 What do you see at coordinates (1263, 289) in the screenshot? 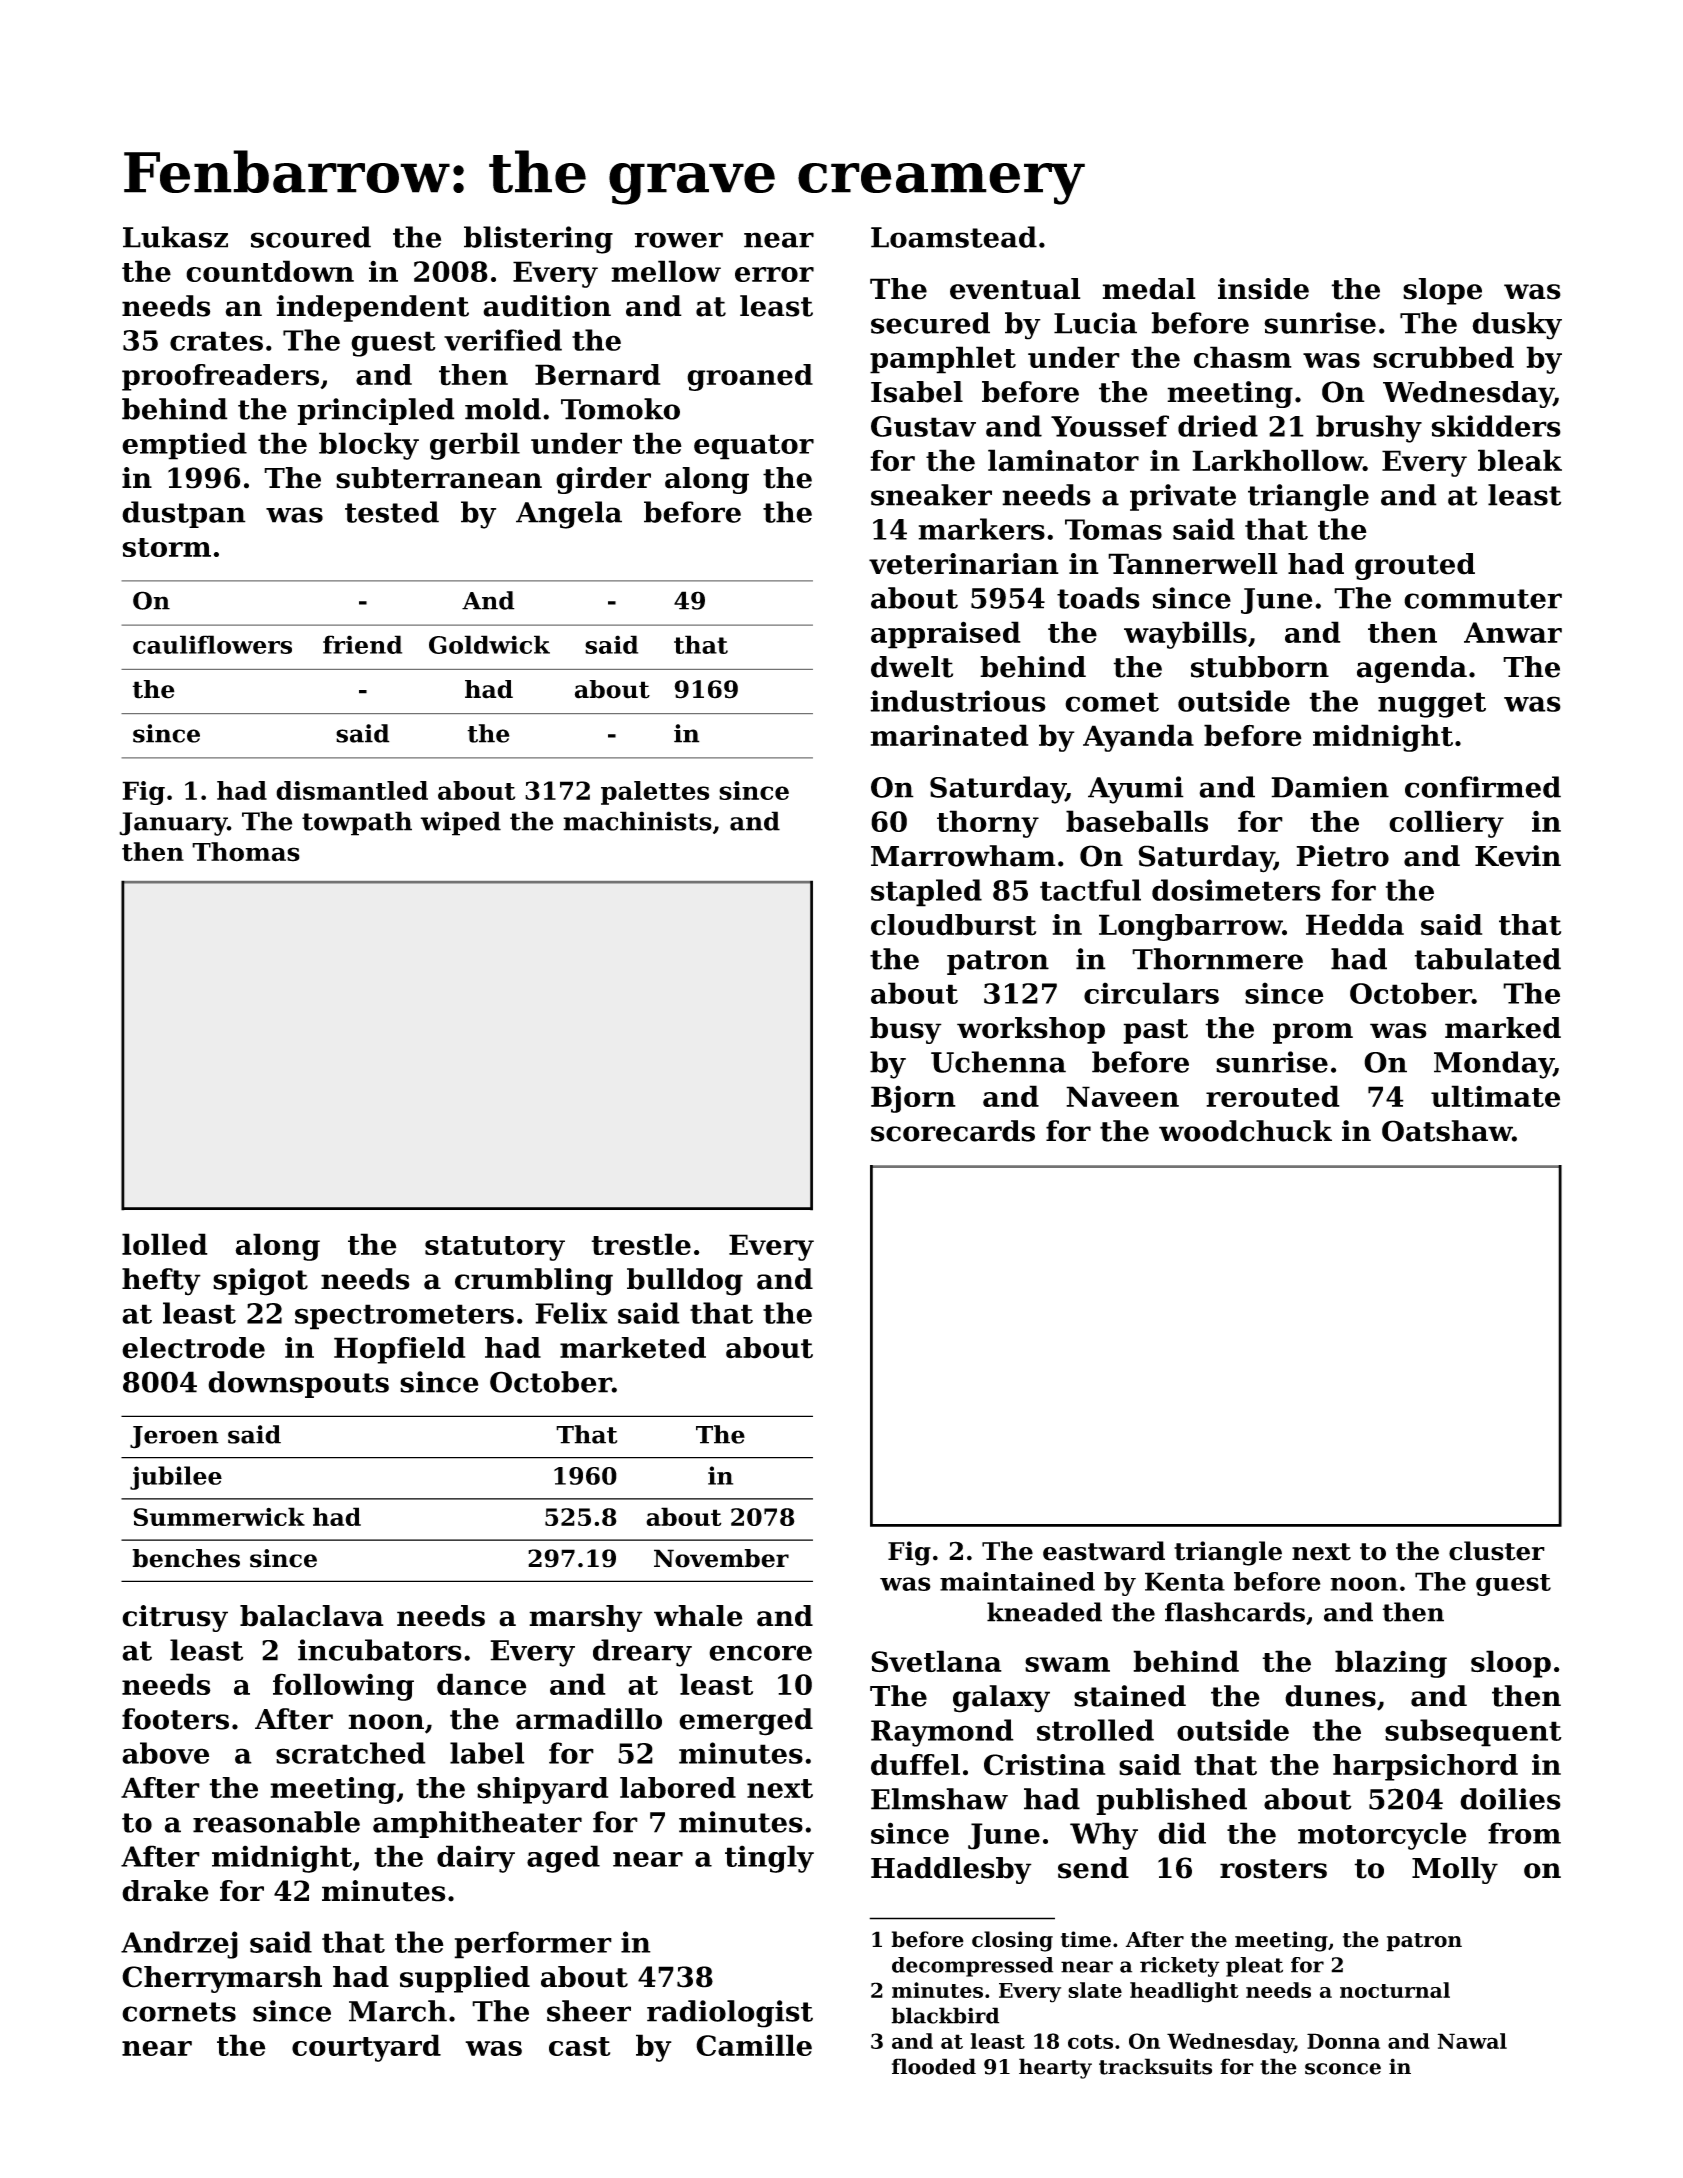
I see `inside` at bounding box center [1263, 289].
